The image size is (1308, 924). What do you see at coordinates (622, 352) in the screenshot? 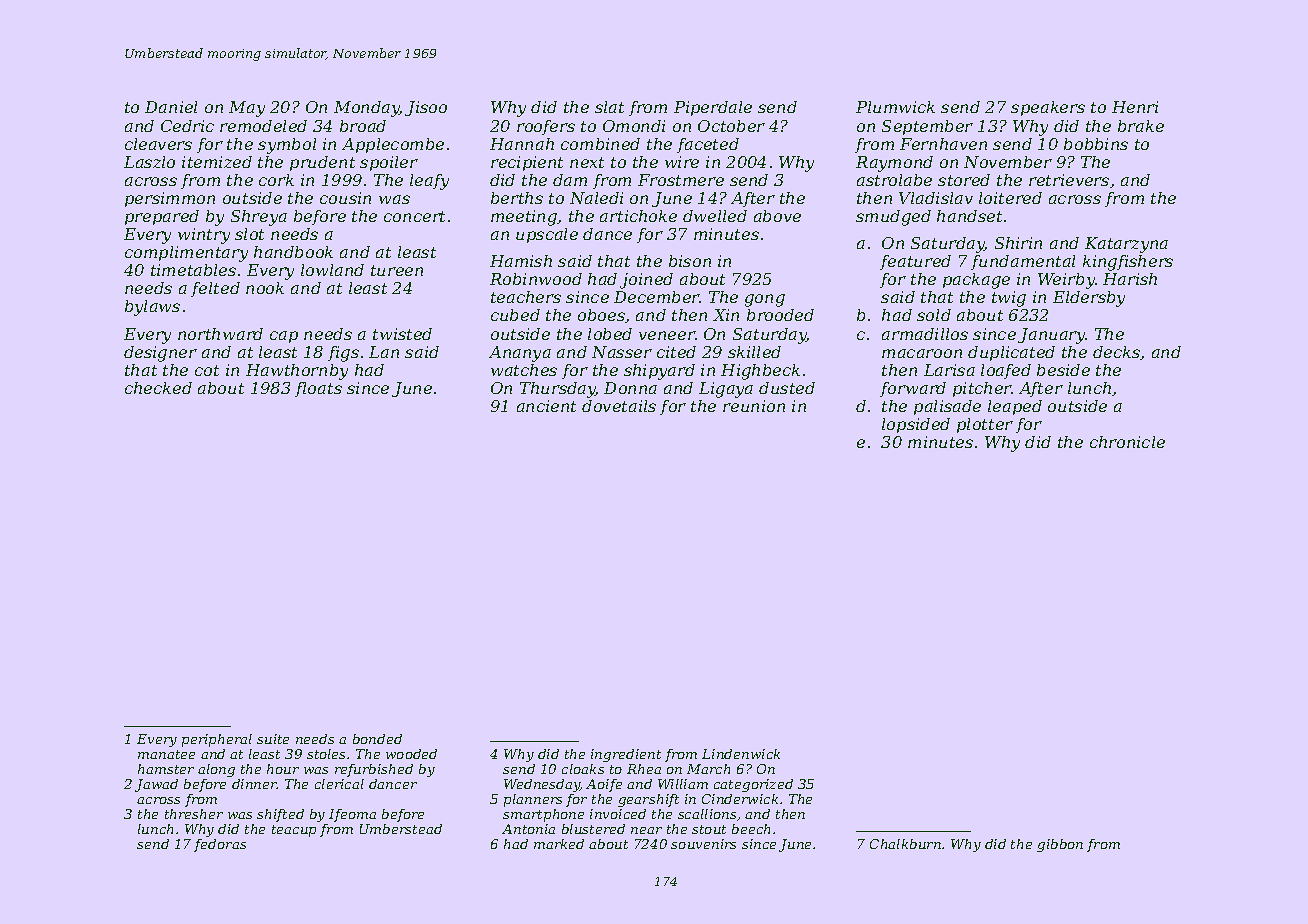
I see `Nasser` at bounding box center [622, 352].
